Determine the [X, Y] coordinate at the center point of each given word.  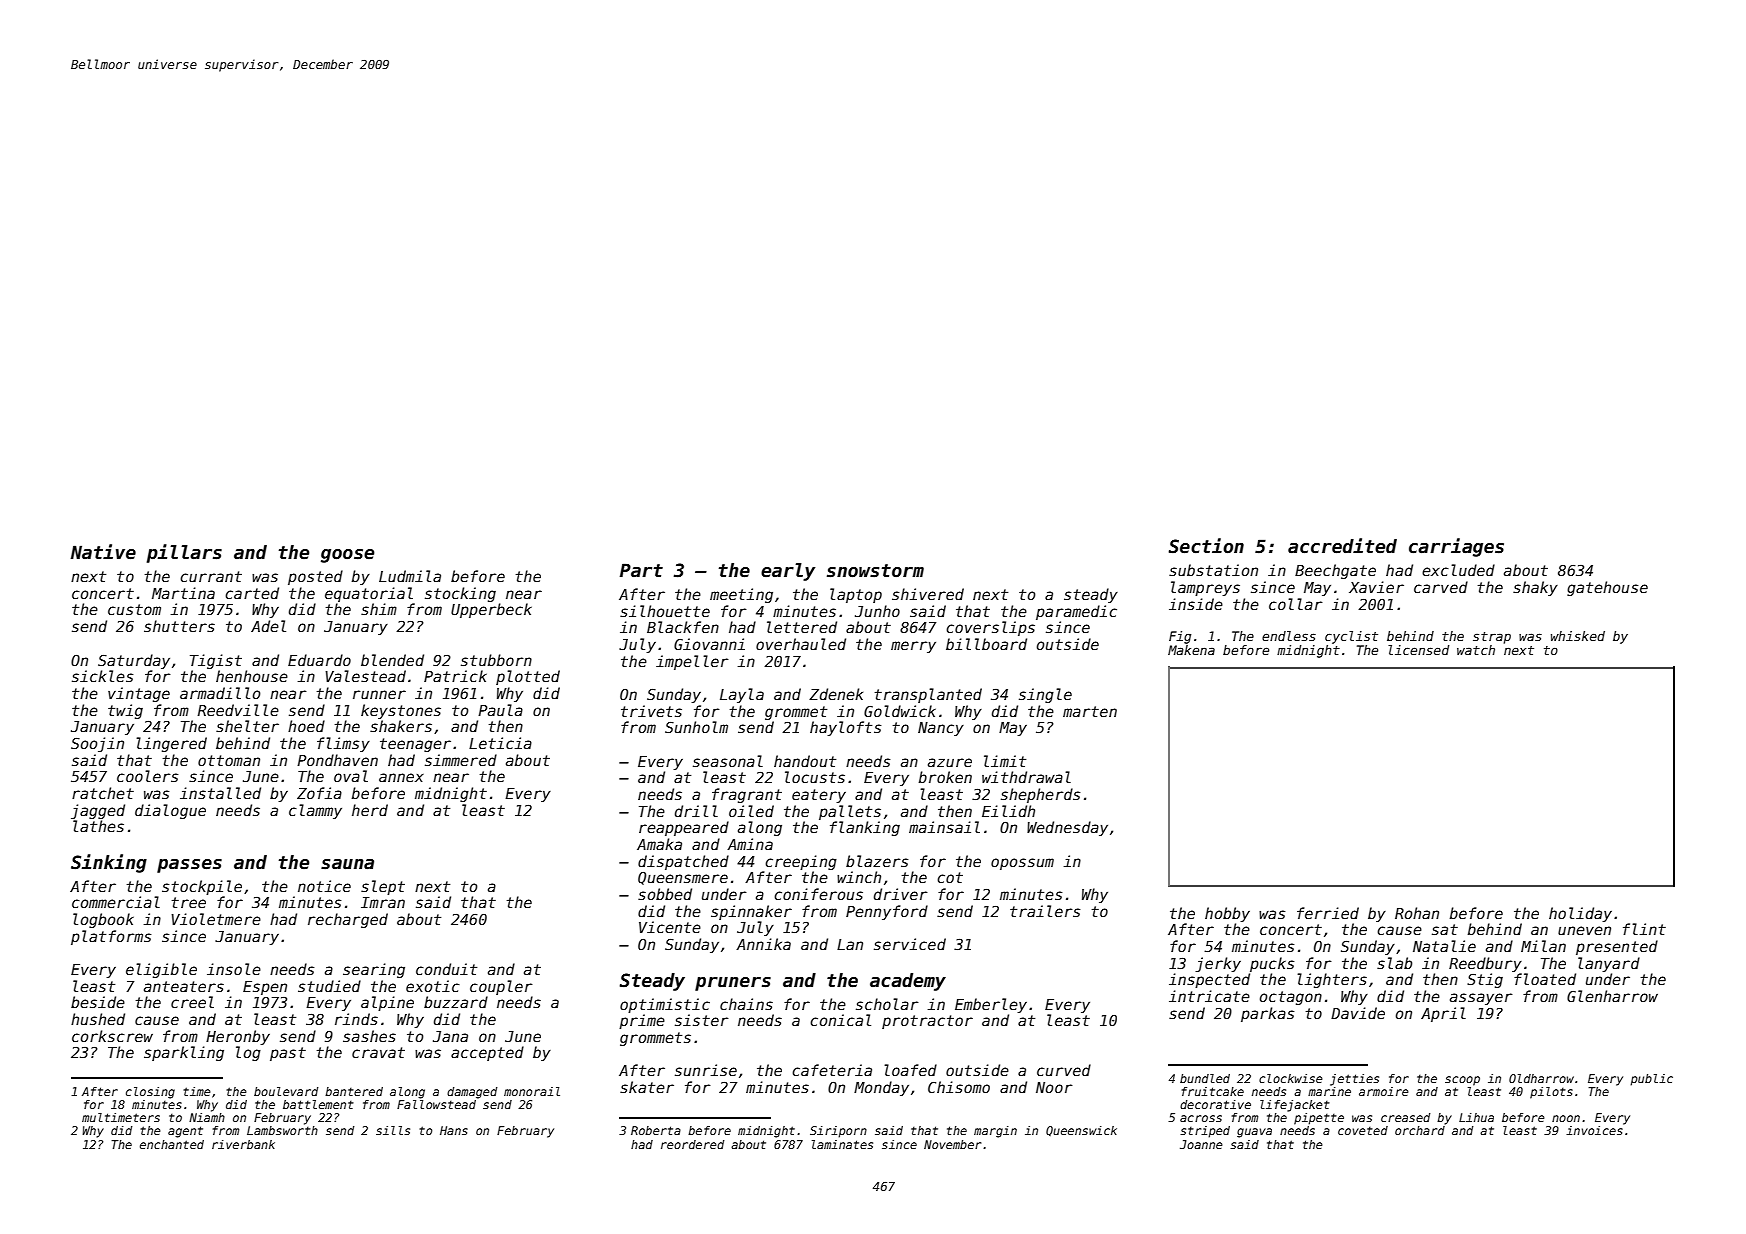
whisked [1578, 636]
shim [379, 609]
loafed [910, 1070]
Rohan [1417, 913]
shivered [928, 594]
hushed [98, 1019]
